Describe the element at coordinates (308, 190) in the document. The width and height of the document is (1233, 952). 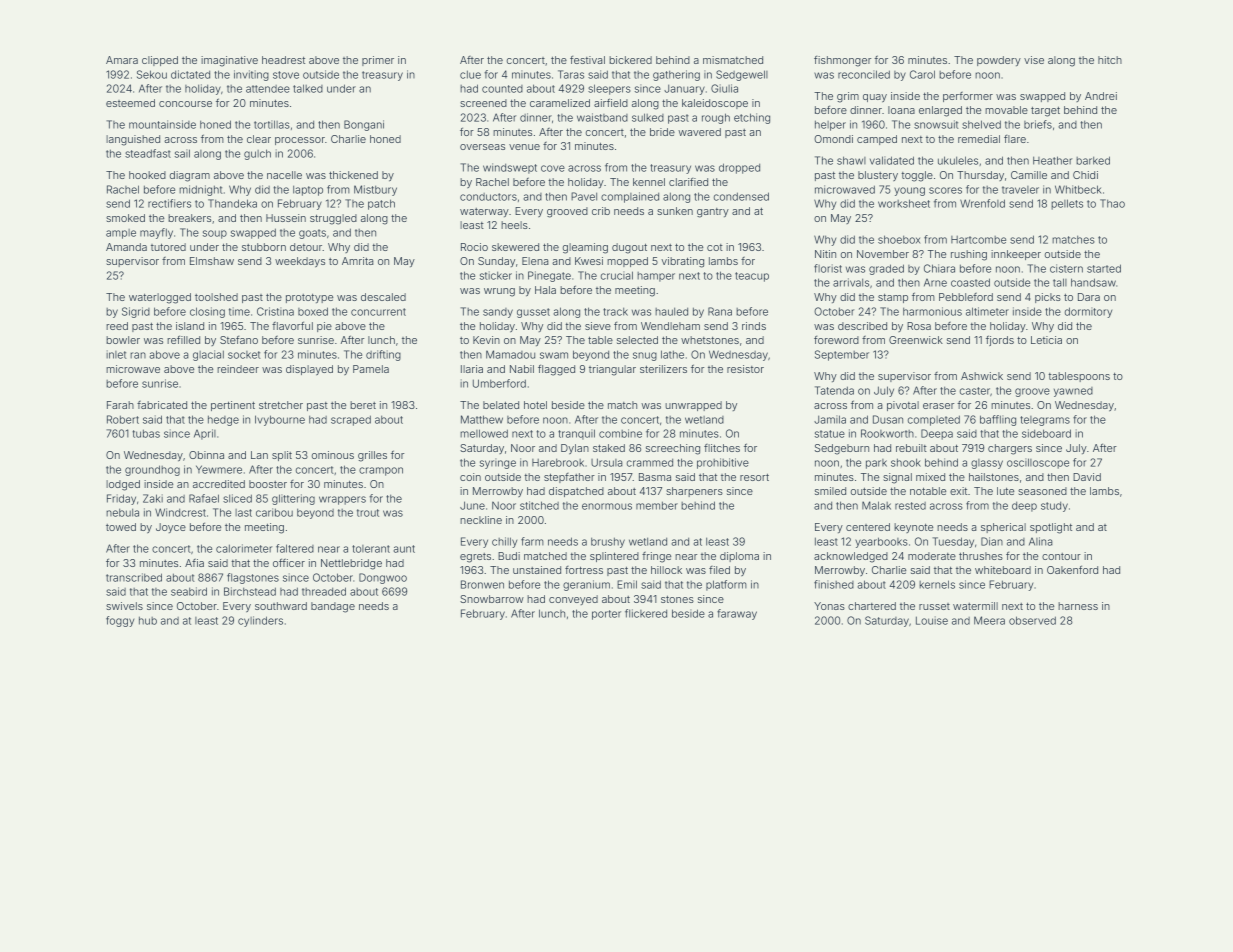
I see `laptop` at that location.
